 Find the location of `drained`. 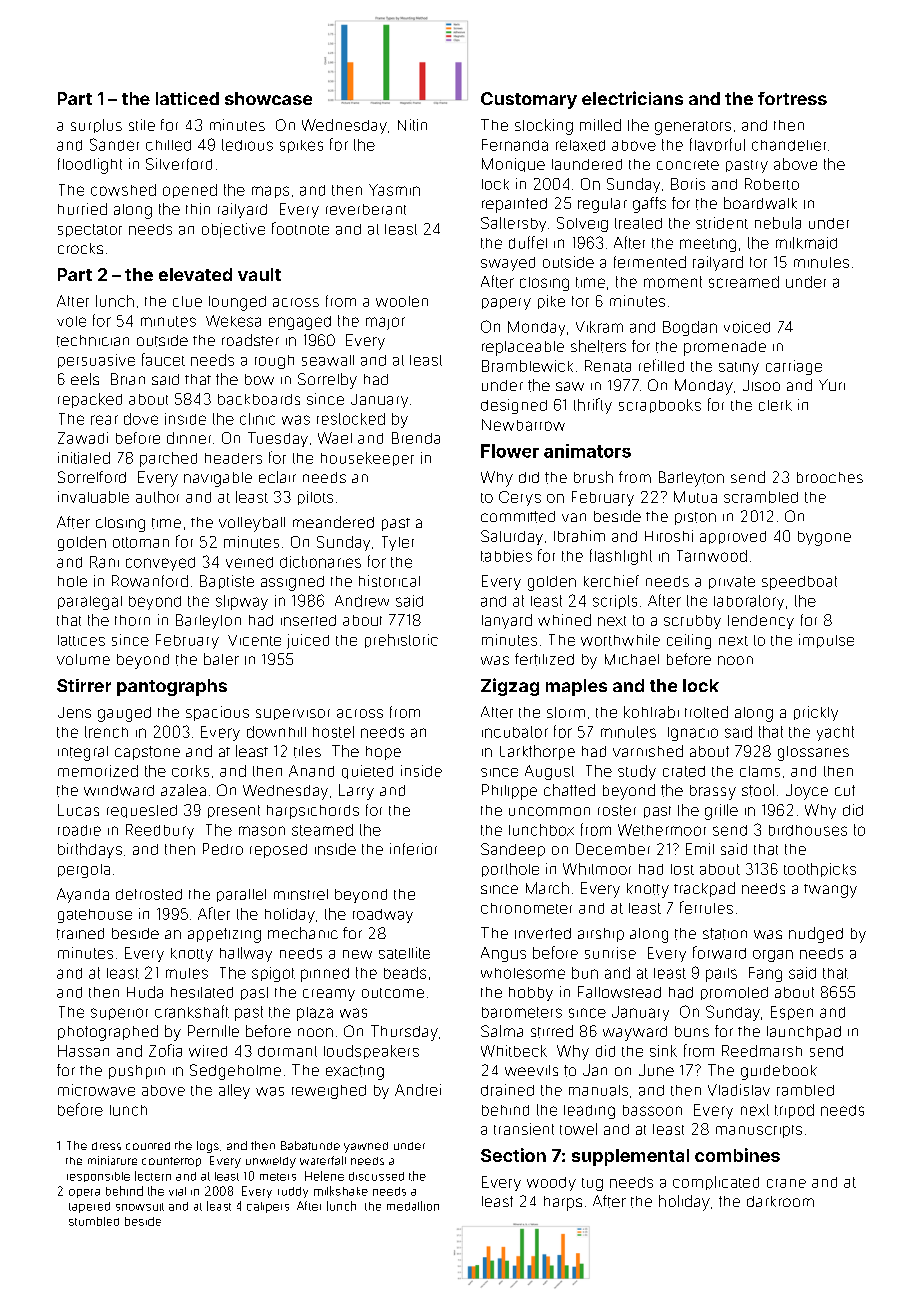

drained is located at coordinates (507, 1090).
